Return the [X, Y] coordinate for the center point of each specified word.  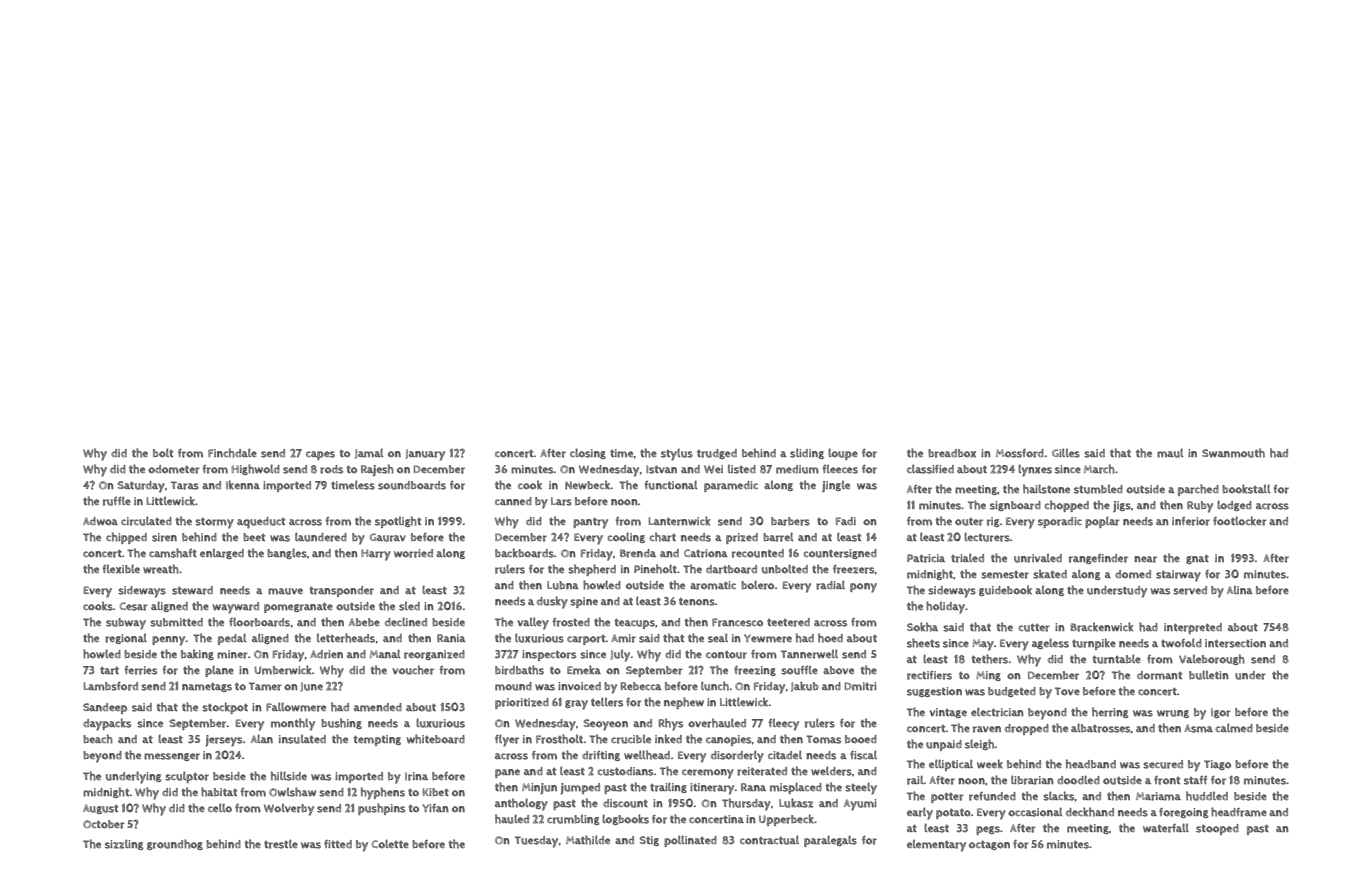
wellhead [647, 755]
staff [1195, 780]
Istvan [661, 469]
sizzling [124, 844]
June [311, 687]
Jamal [369, 453]
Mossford [1020, 453]
